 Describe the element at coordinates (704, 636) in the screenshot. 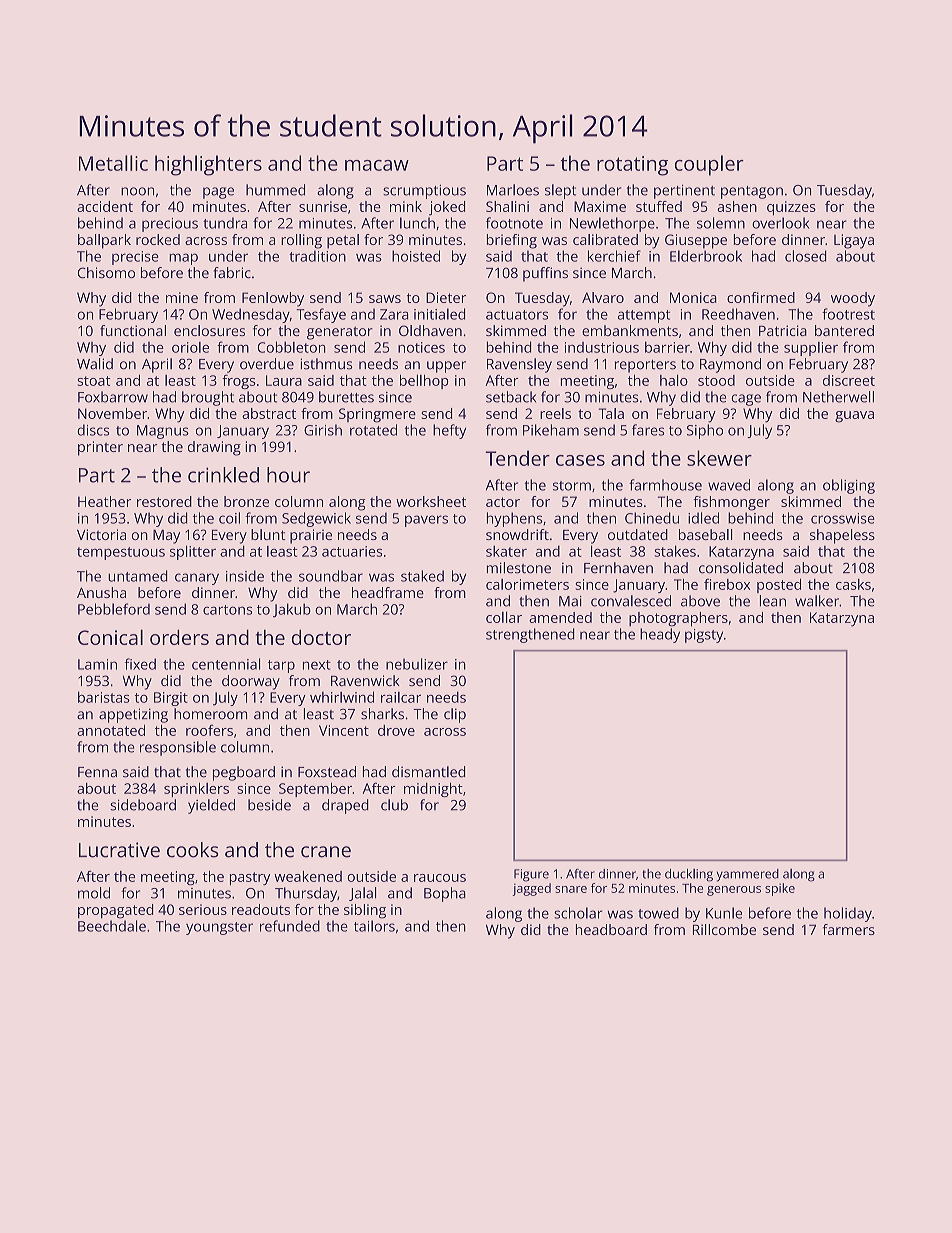

I see `pigsty` at that location.
